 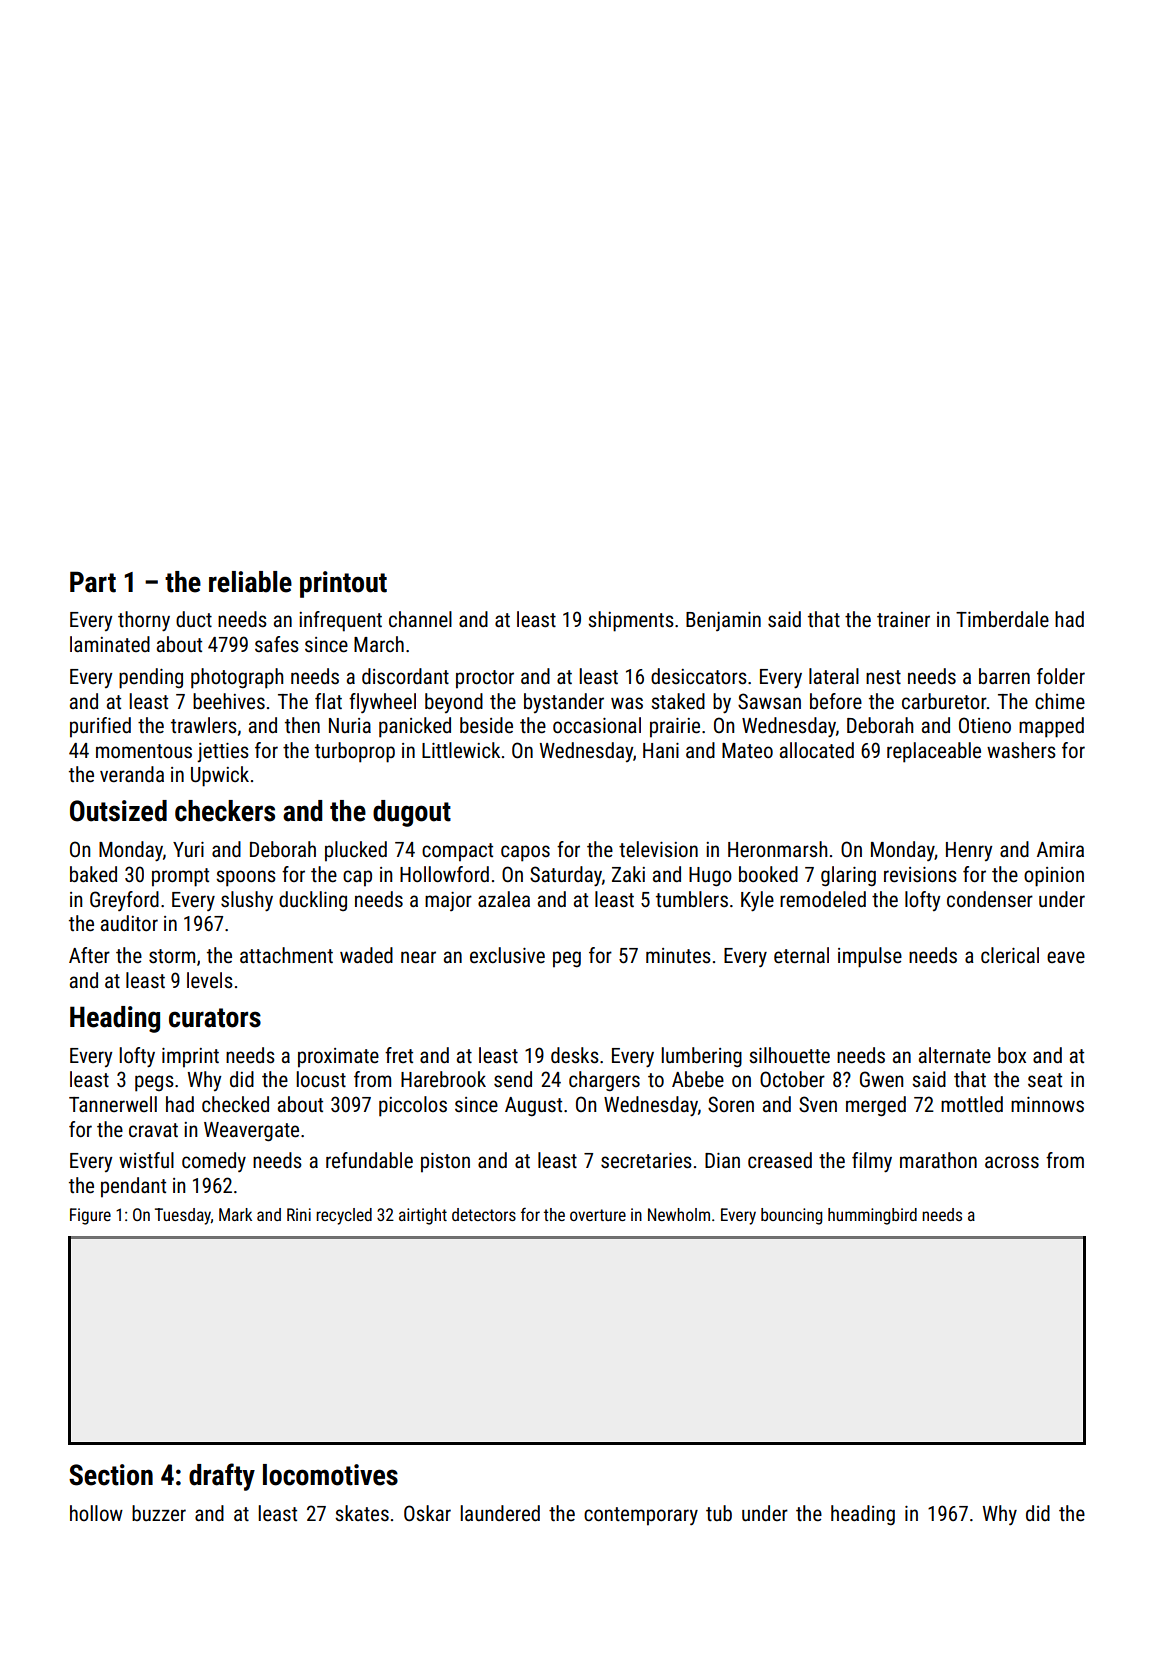 I want to click on tumblers, so click(x=692, y=899).
